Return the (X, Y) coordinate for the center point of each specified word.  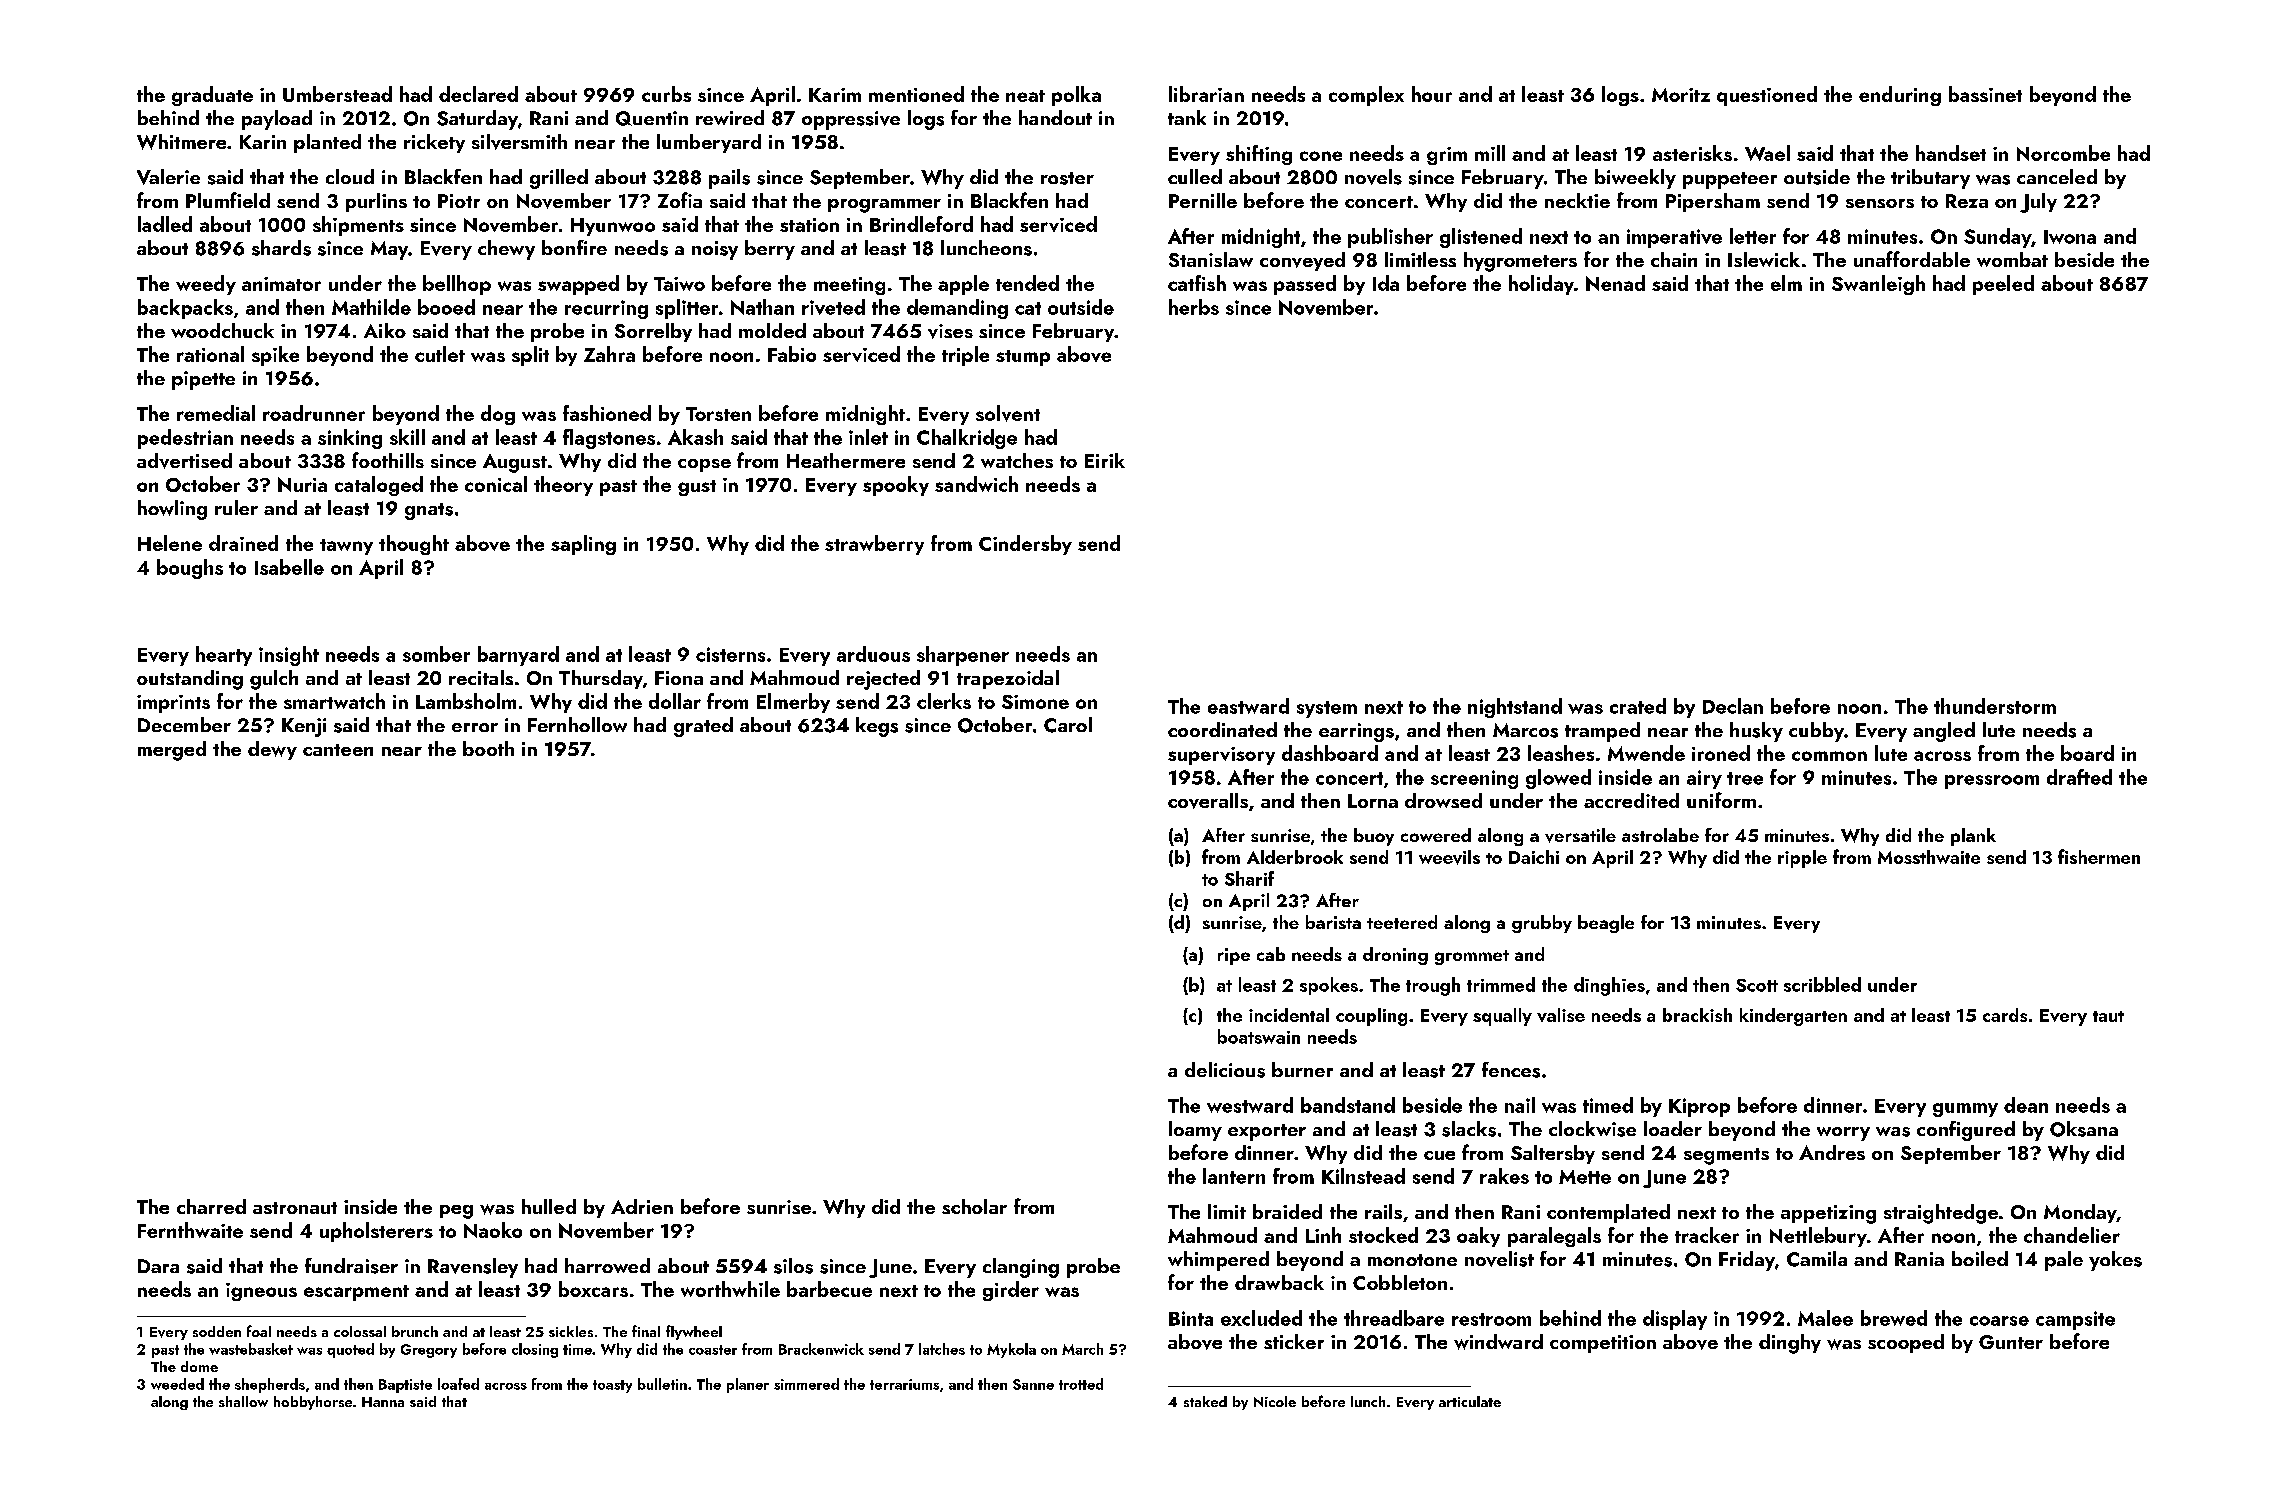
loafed (458, 1384)
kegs (877, 727)
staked (1205, 1401)
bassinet (1985, 94)
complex (1366, 96)
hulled (549, 1206)
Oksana (2084, 1129)
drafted (2079, 777)
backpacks (185, 309)
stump (1023, 358)
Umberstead (337, 94)
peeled (2003, 285)
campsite (2075, 1320)
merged (172, 751)
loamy (1195, 1131)
